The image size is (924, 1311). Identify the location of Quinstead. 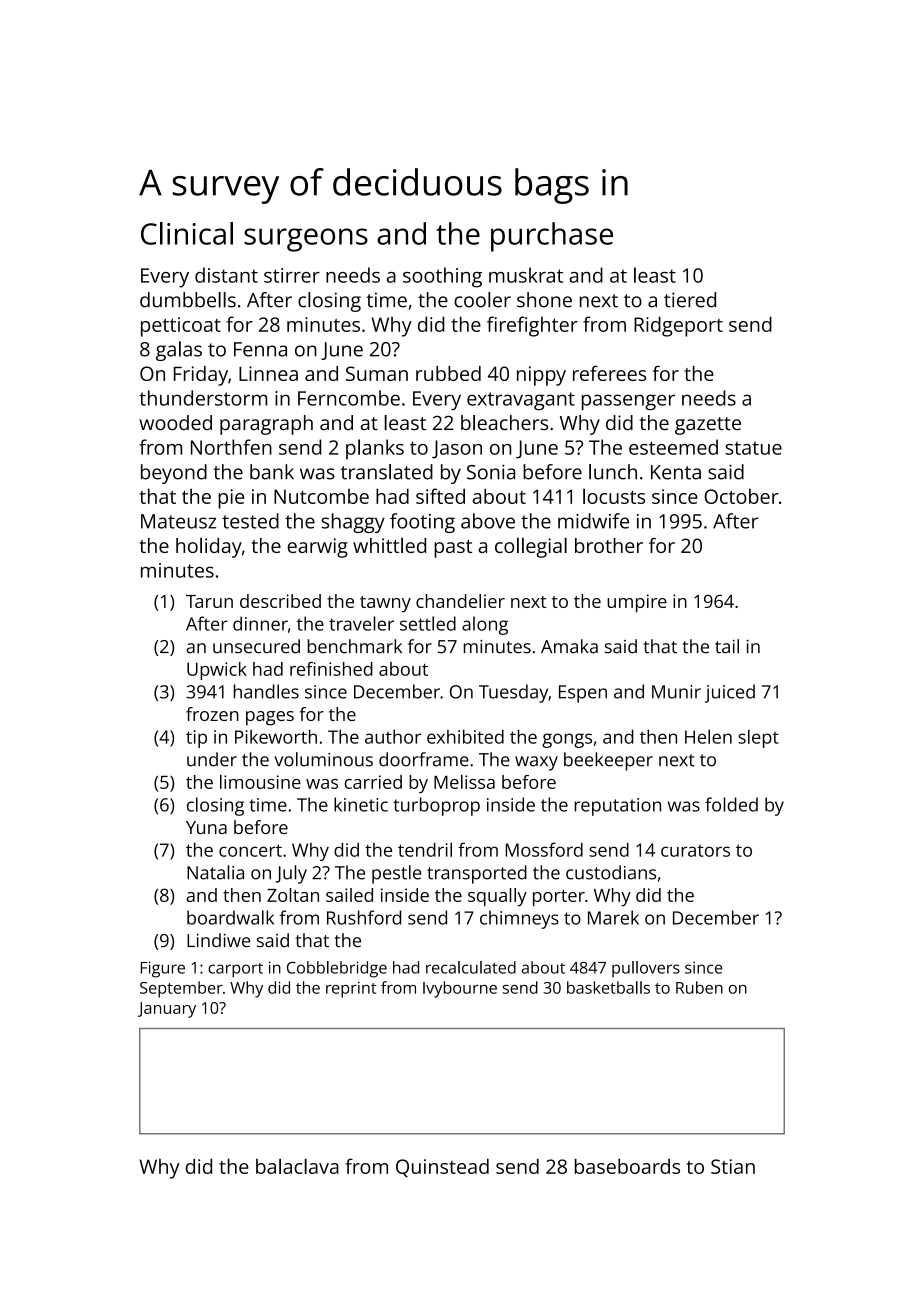
(442, 1167).
